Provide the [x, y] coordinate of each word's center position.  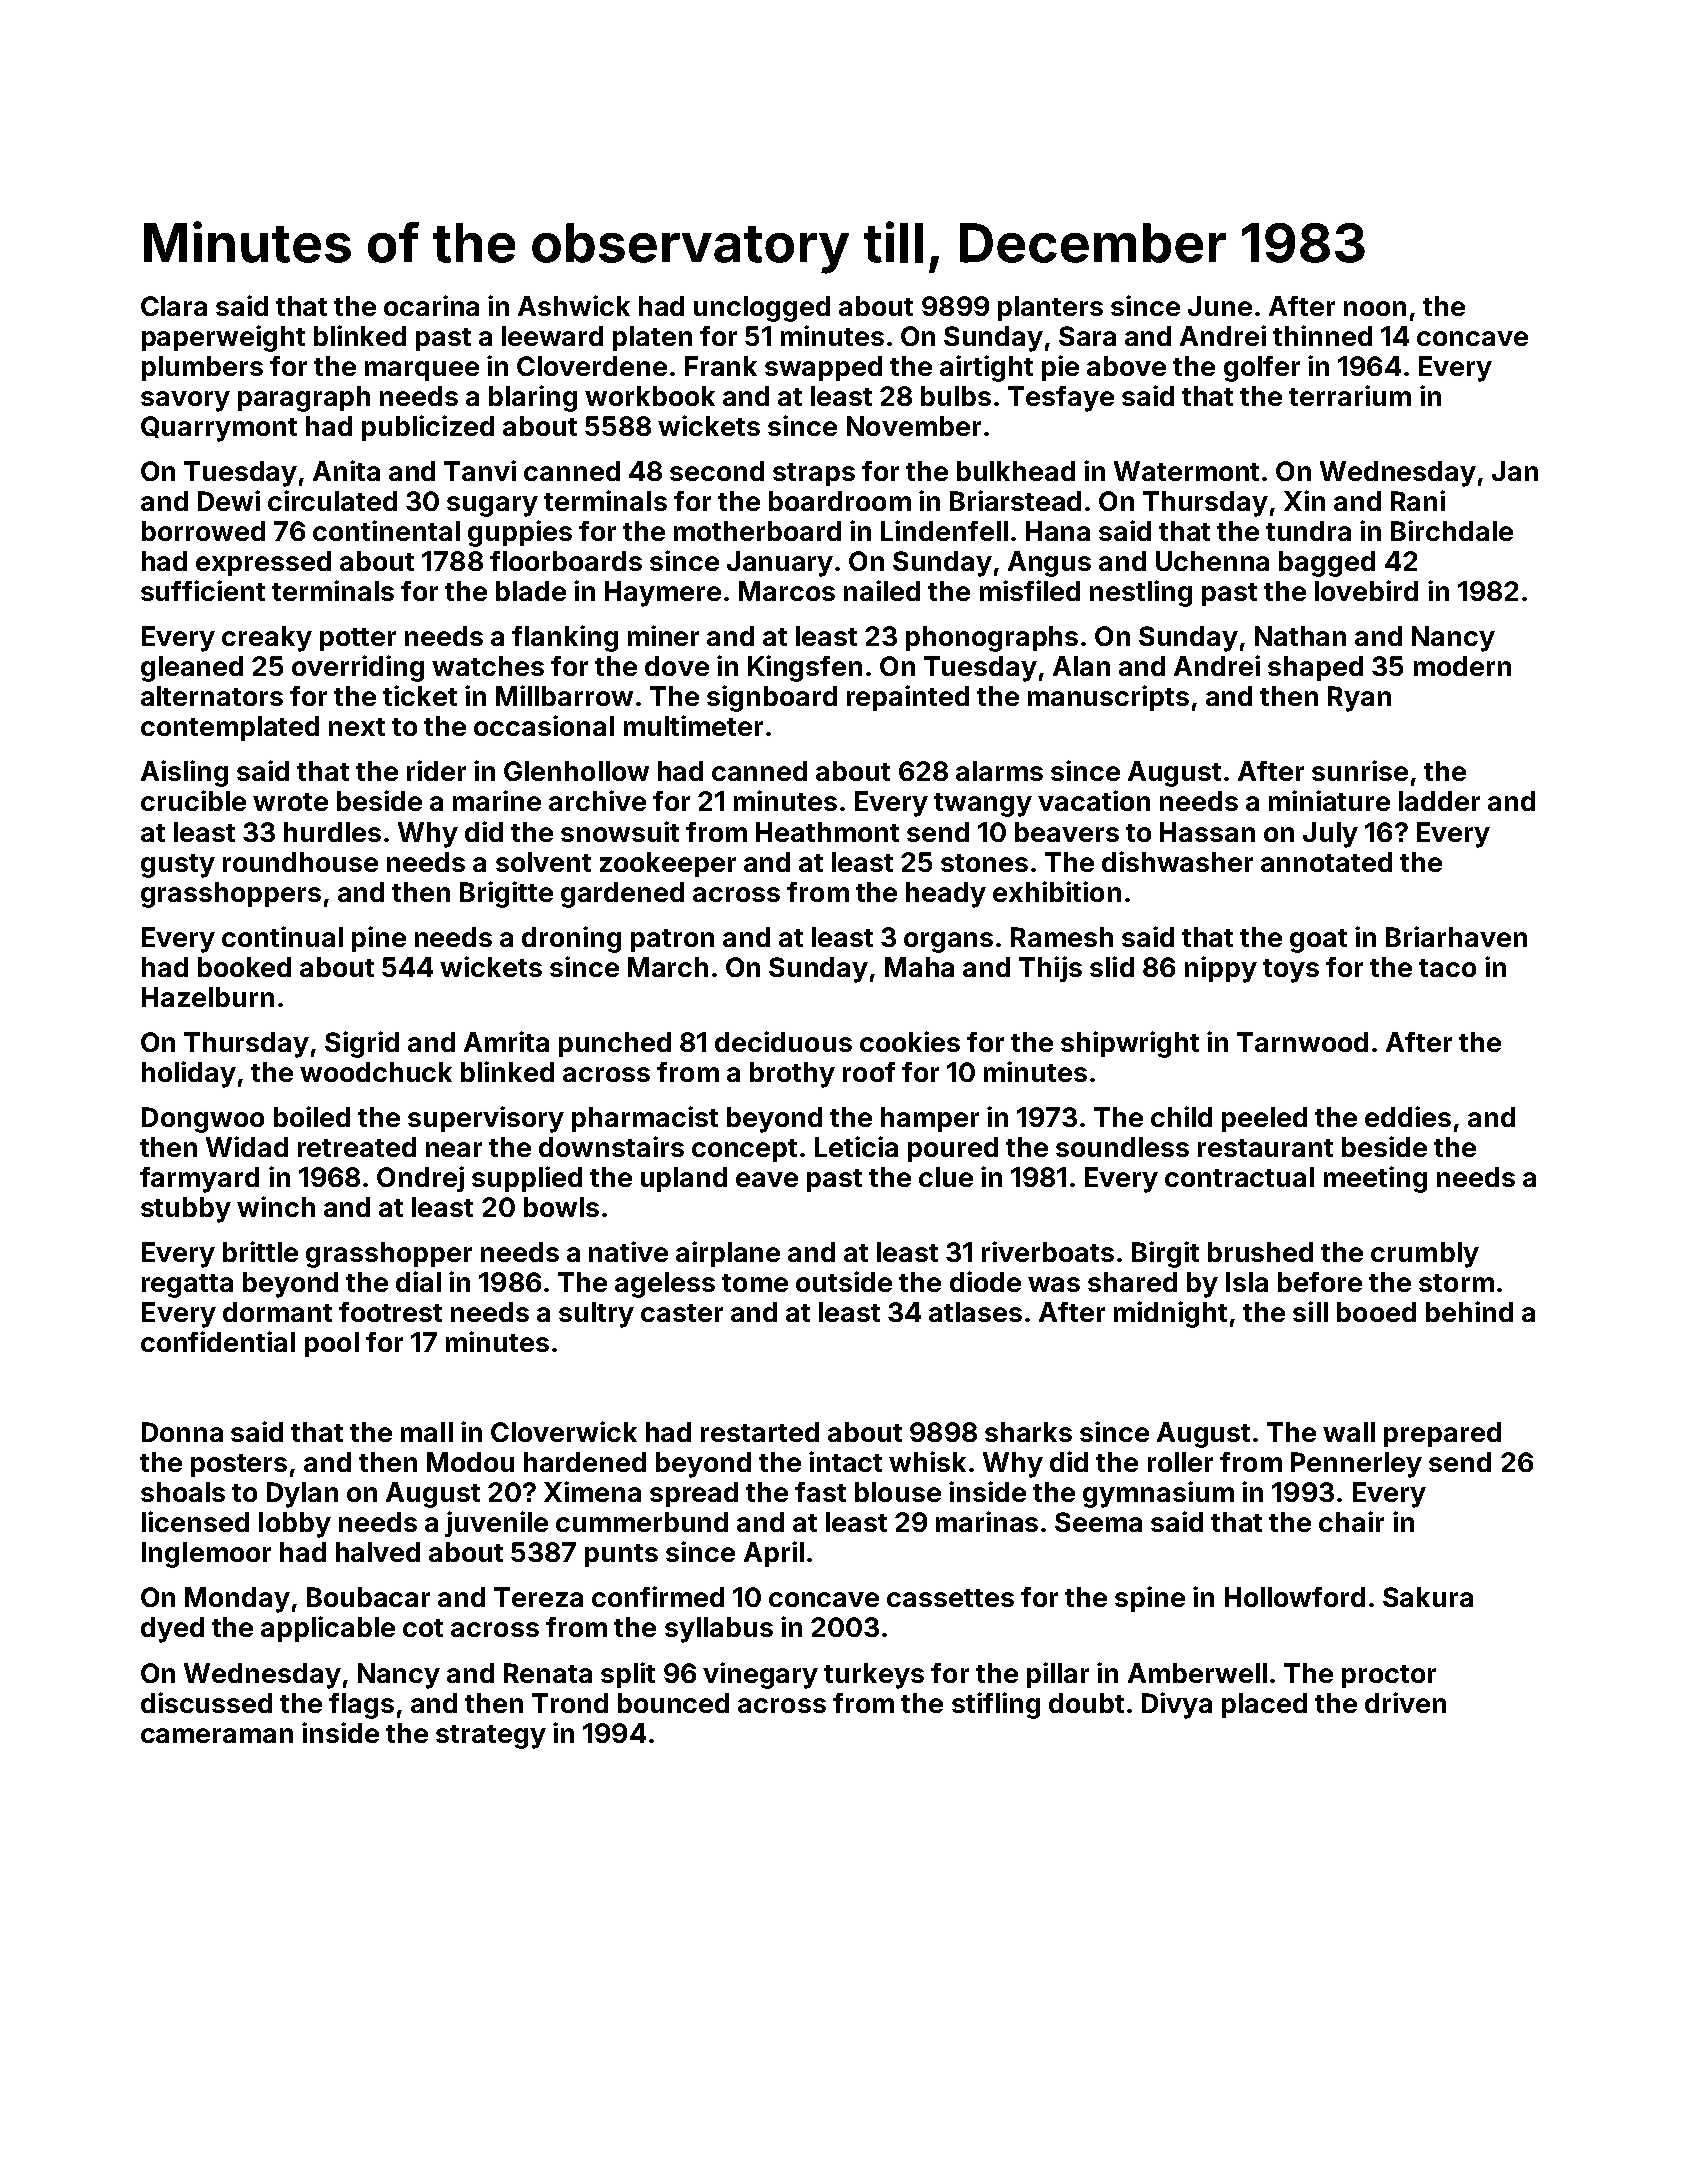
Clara [174, 306]
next [357, 727]
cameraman [217, 1735]
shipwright [1130, 1044]
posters [239, 1465]
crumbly [1425, 1255]
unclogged [762, 309]
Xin [1304, 500]
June [1220, 306]
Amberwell [1197, 1673]
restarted [760, 1432]
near [454, 1149]
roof [869, 1072]
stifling [996, 1705]
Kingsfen [805, 668]
